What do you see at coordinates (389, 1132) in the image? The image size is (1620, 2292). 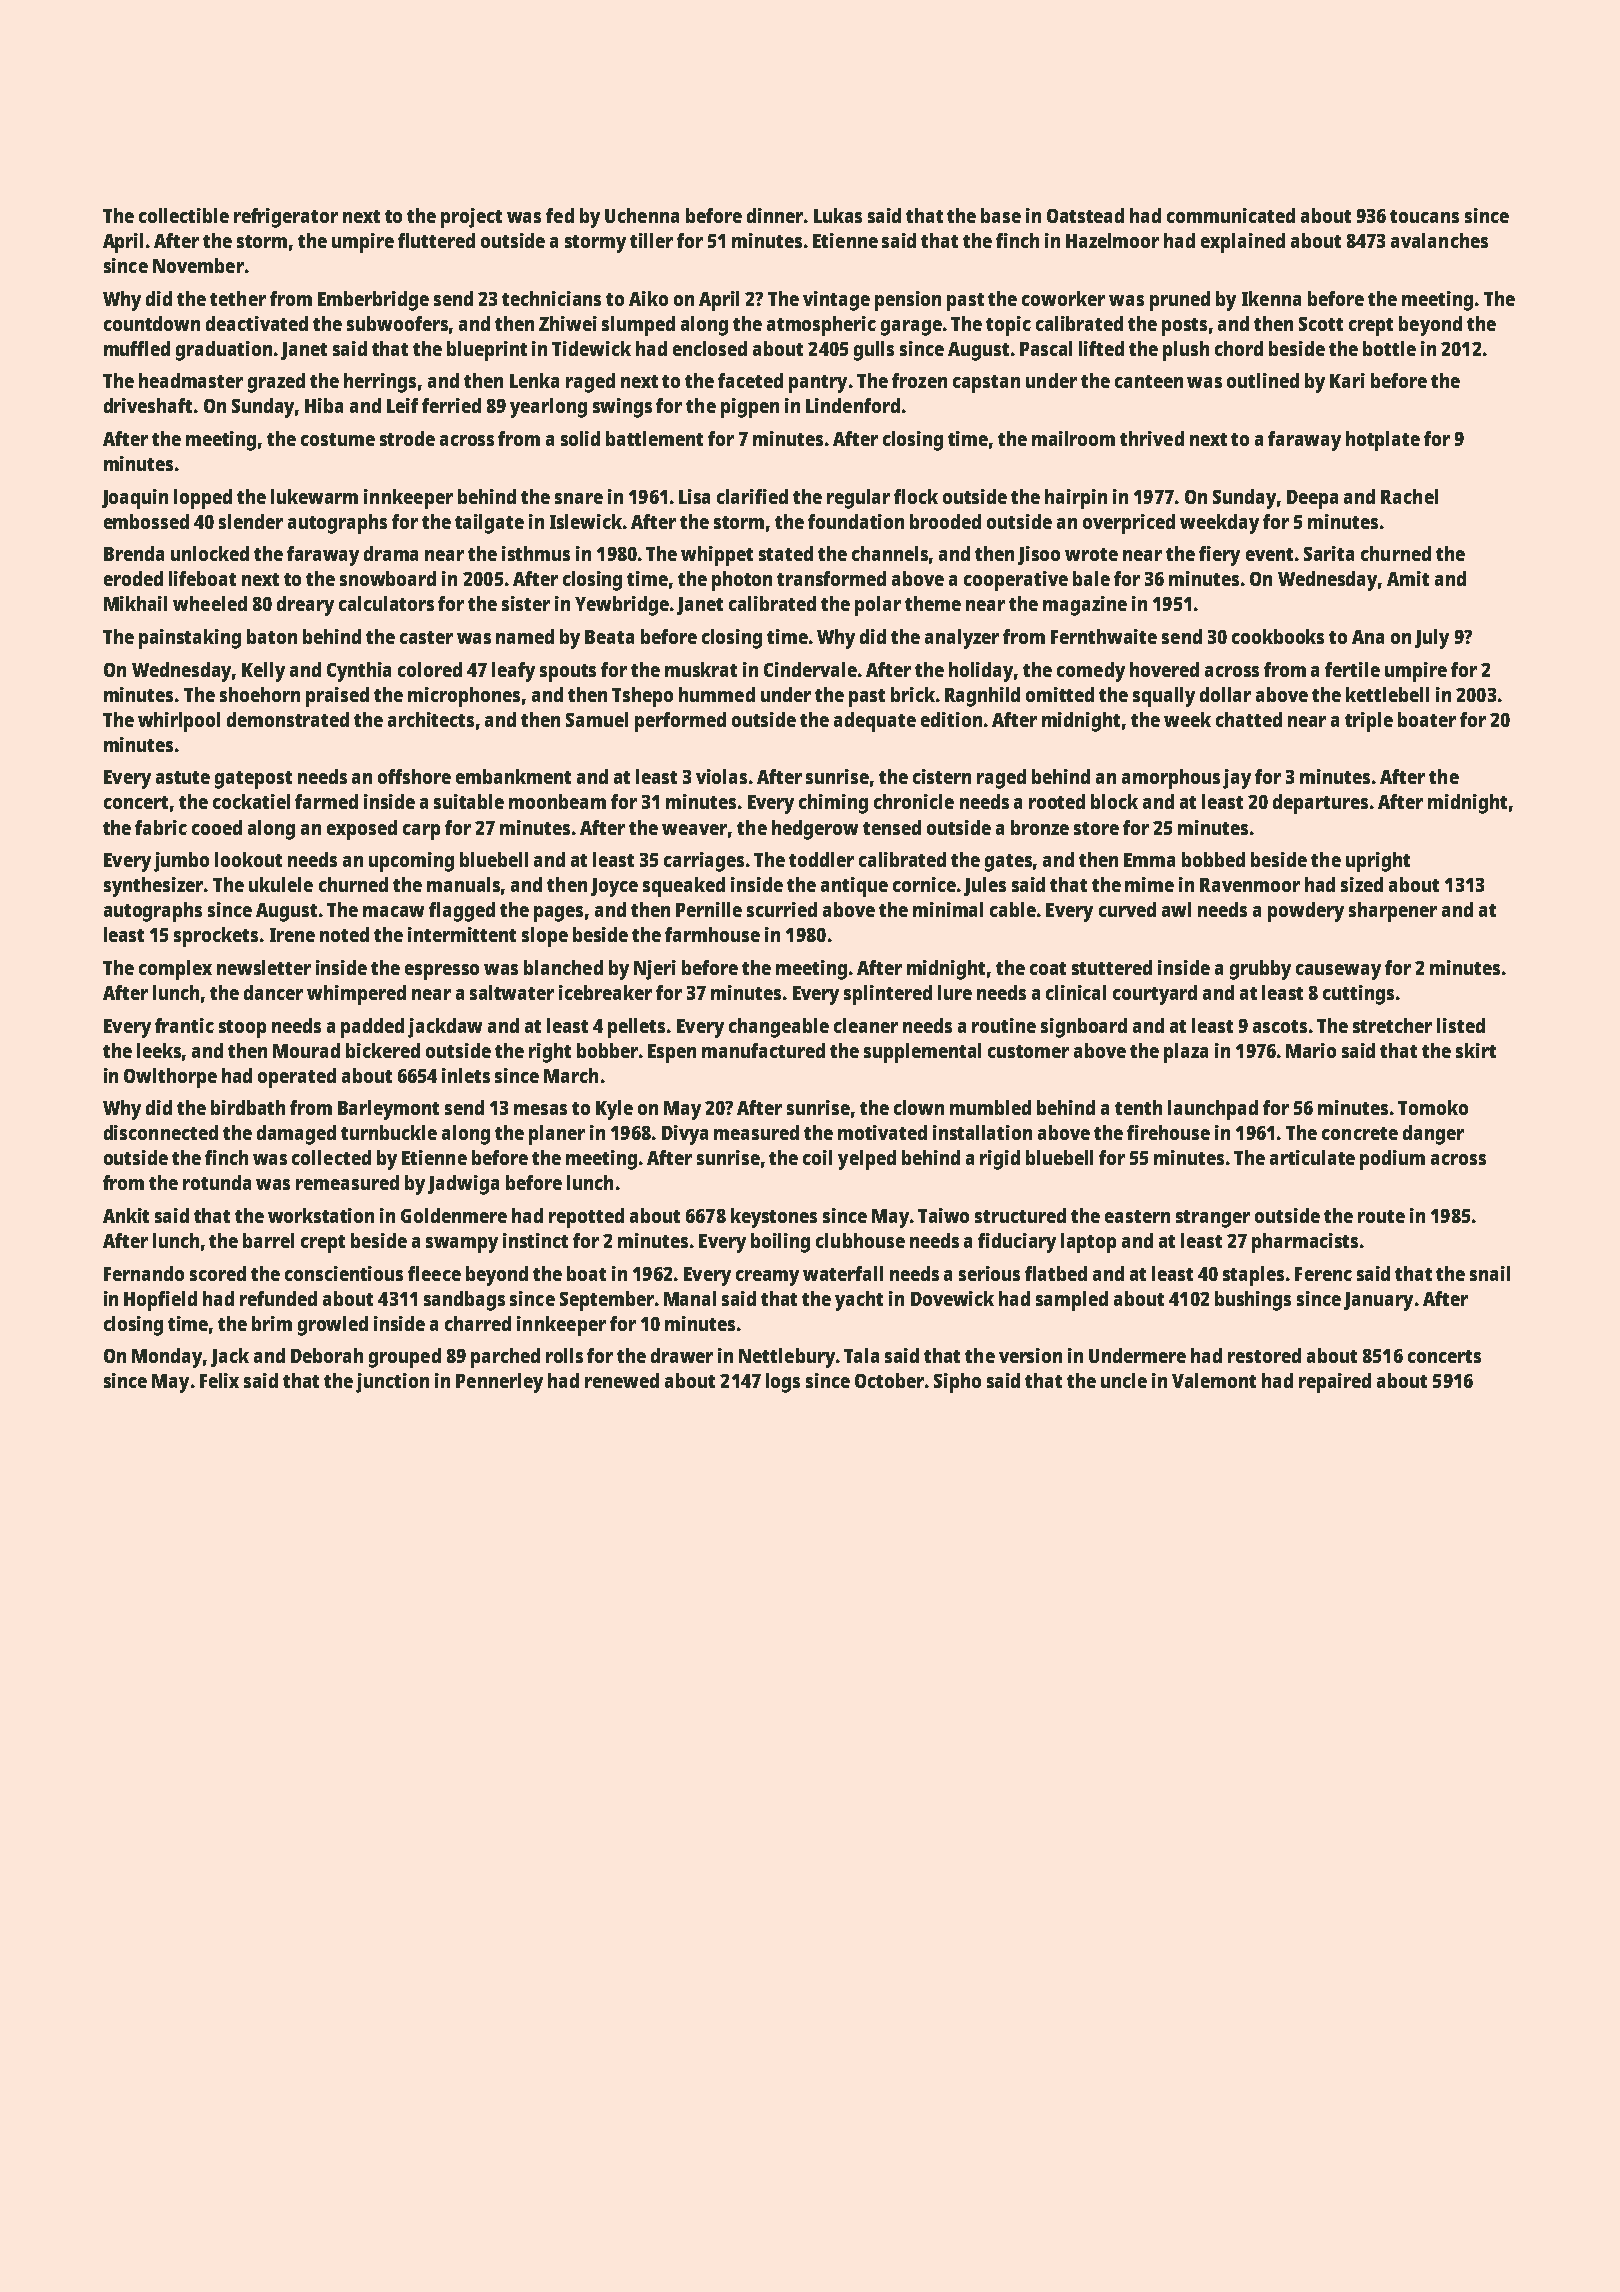 I see `turnbuckle` at bounding box center [389, 1132].
